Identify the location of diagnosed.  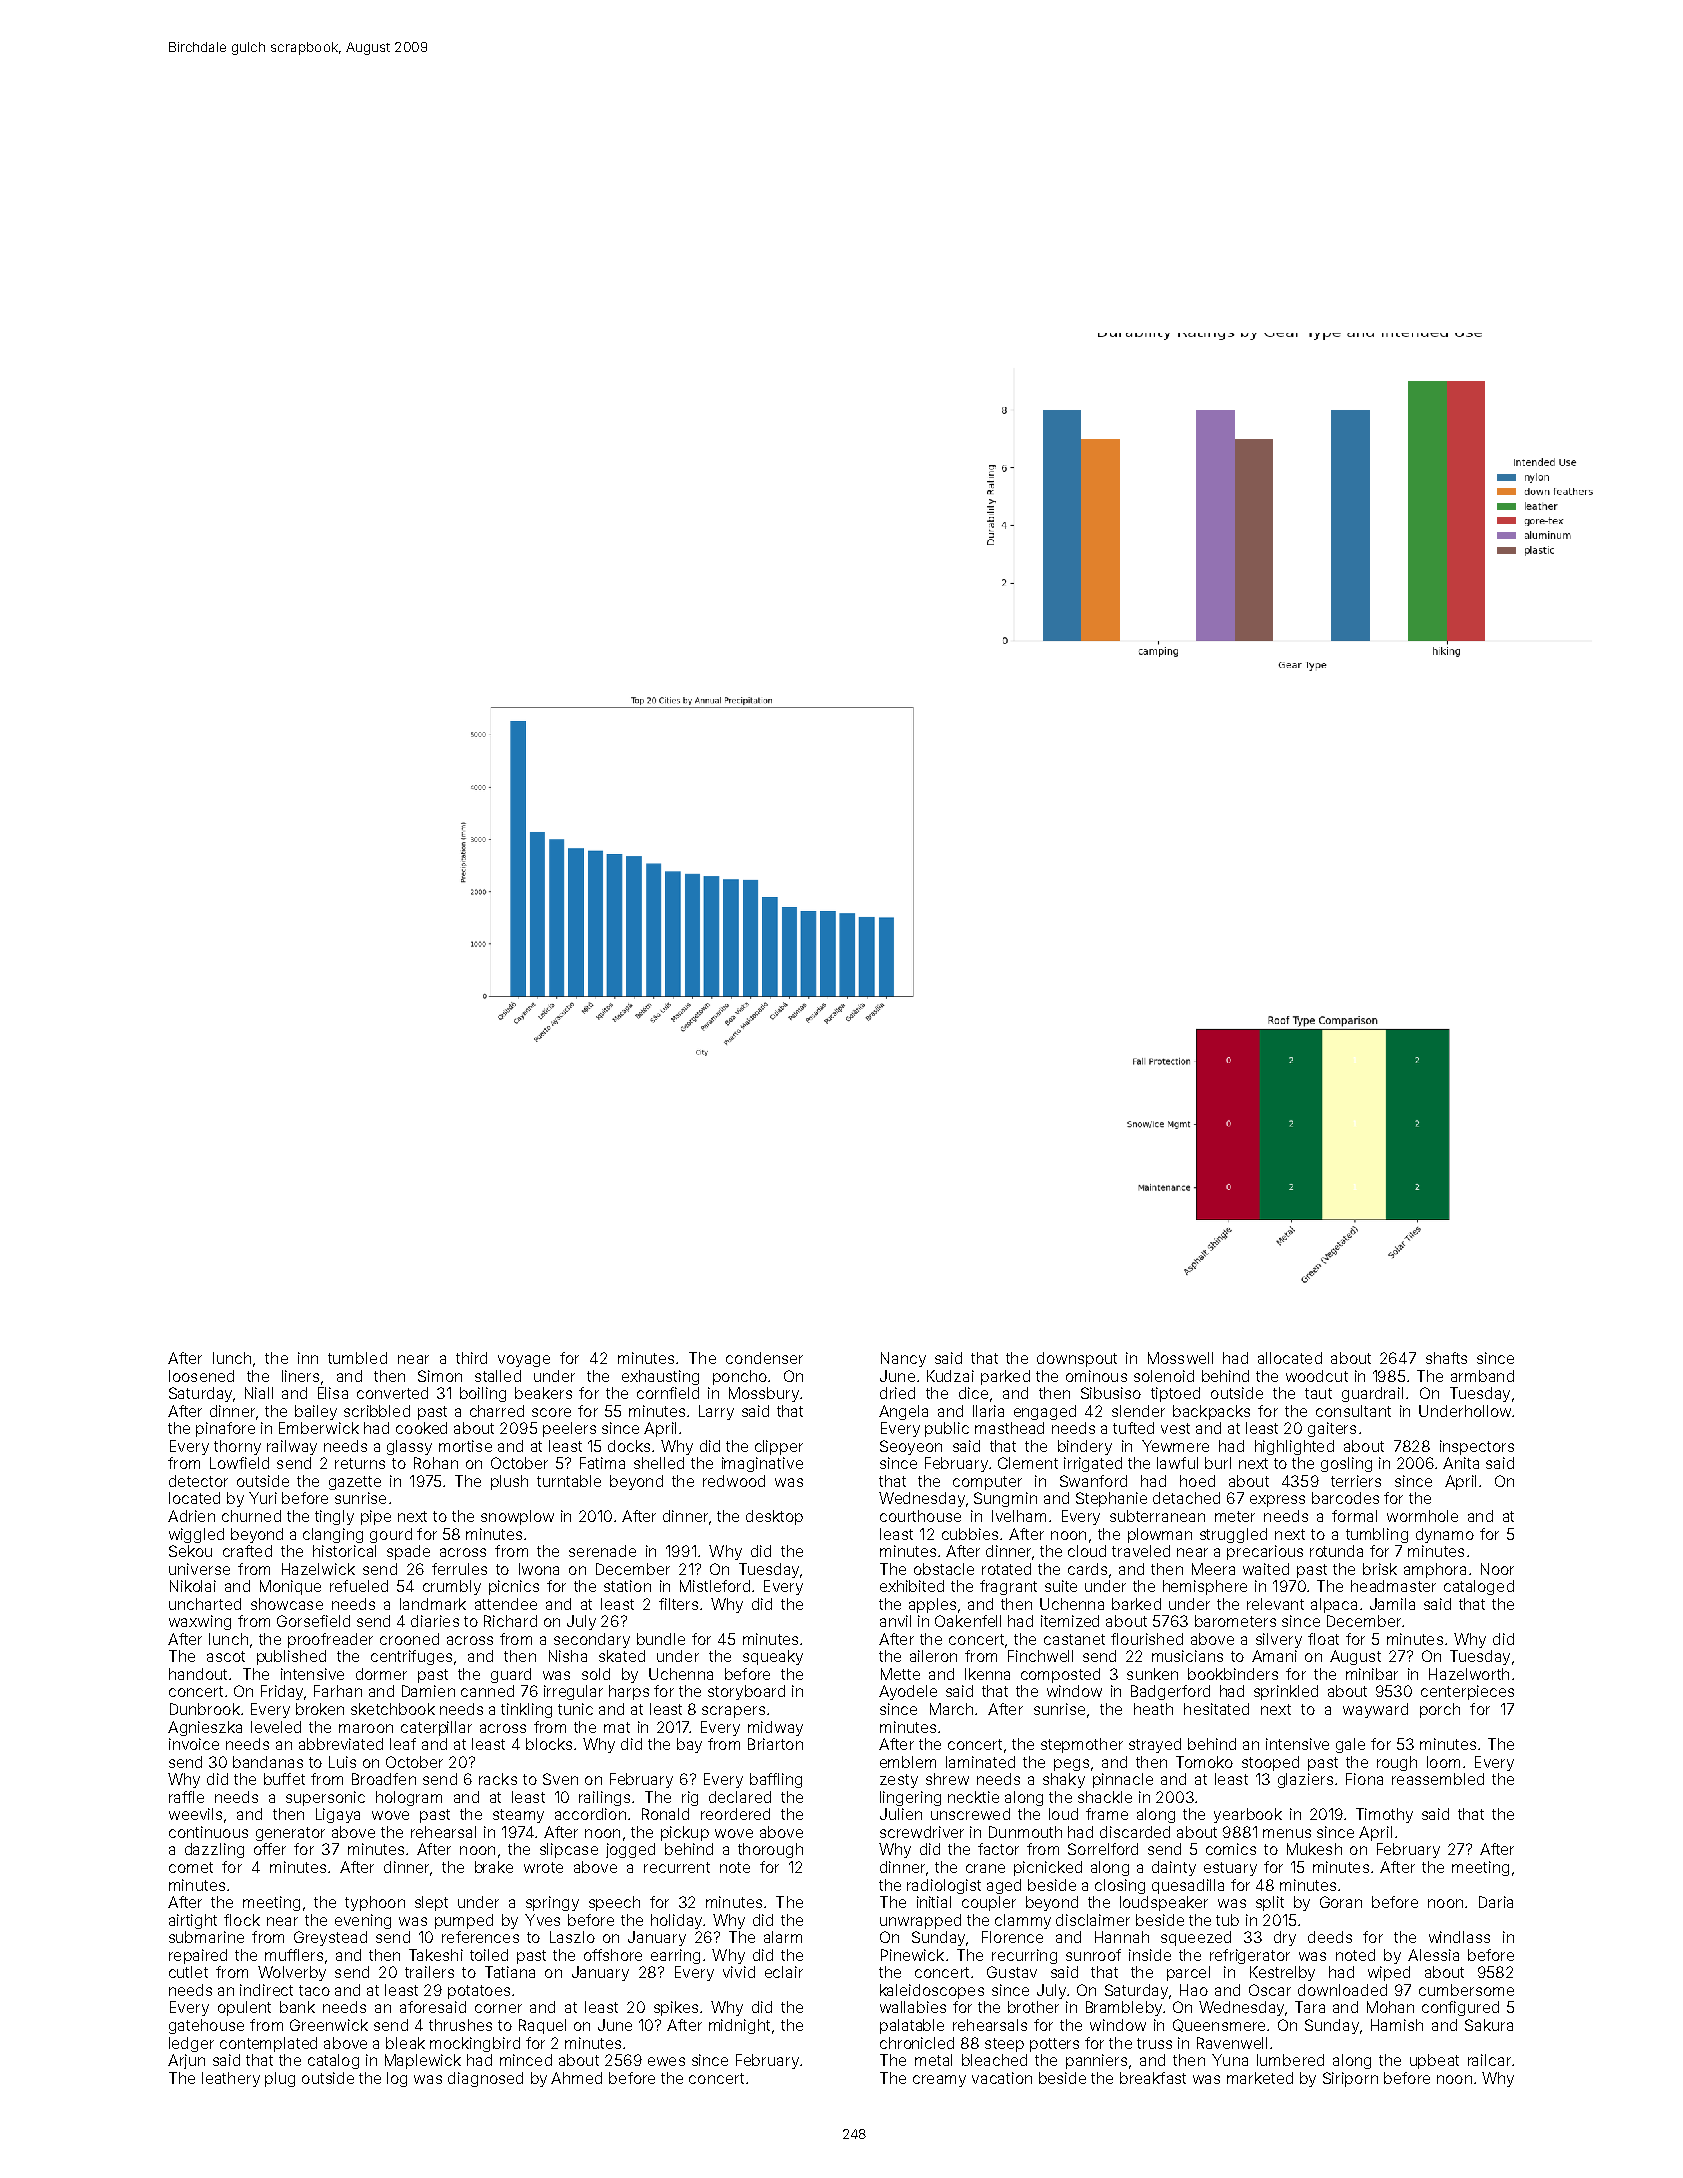
(485, 2079).
